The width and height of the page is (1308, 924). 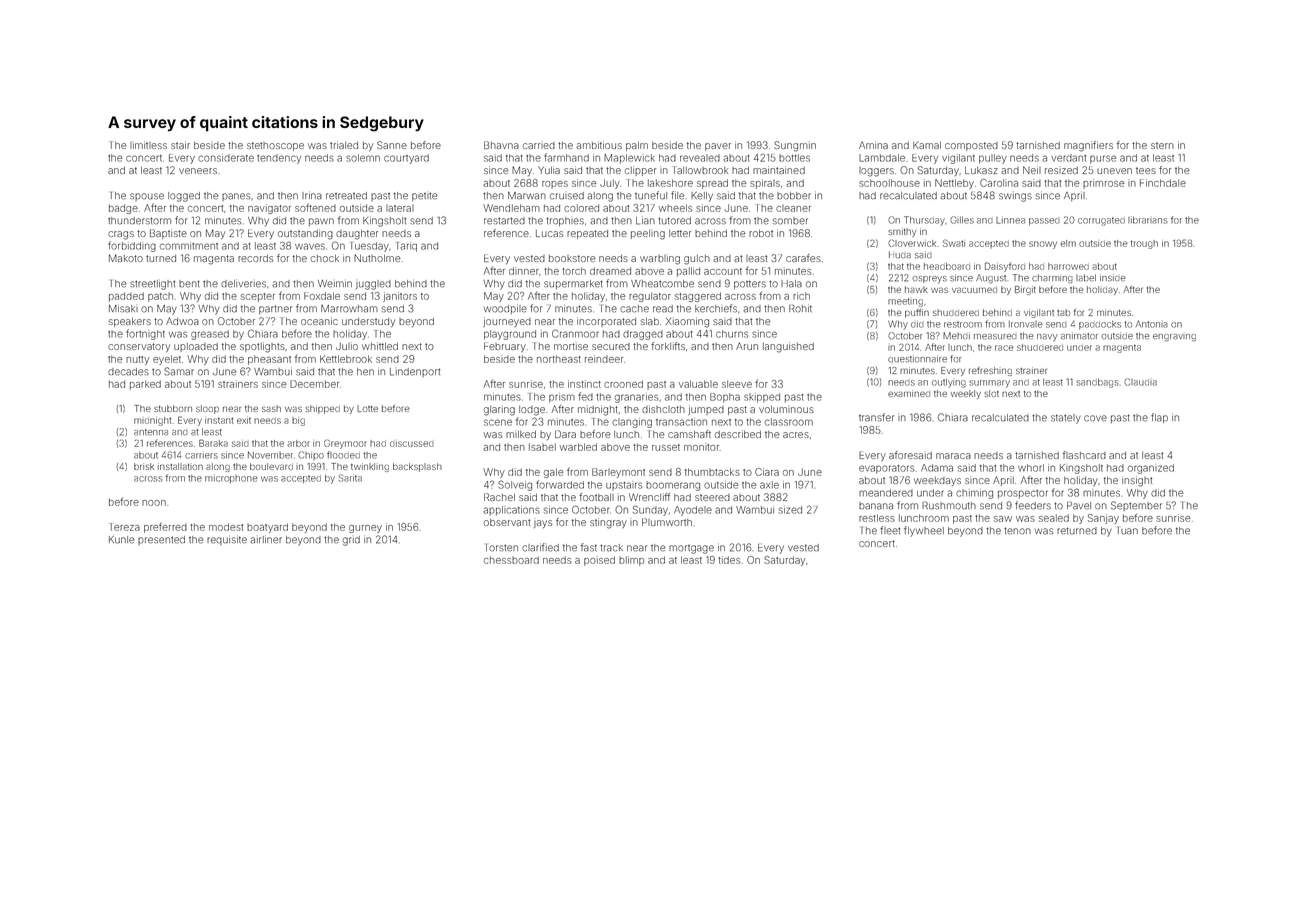 I want to click on gurney, so click(x=365, y=529).
